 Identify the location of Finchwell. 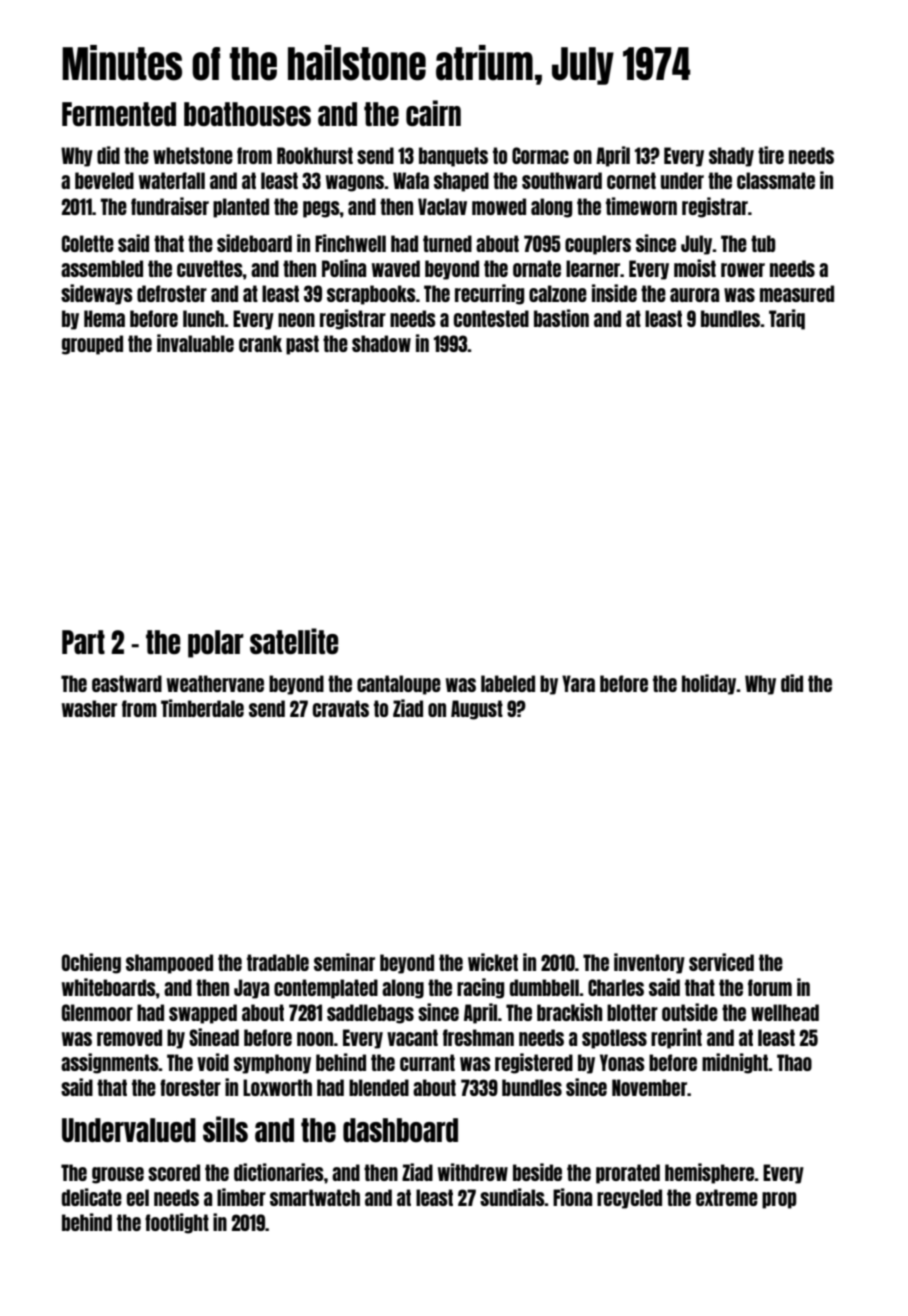
(350, 243).
